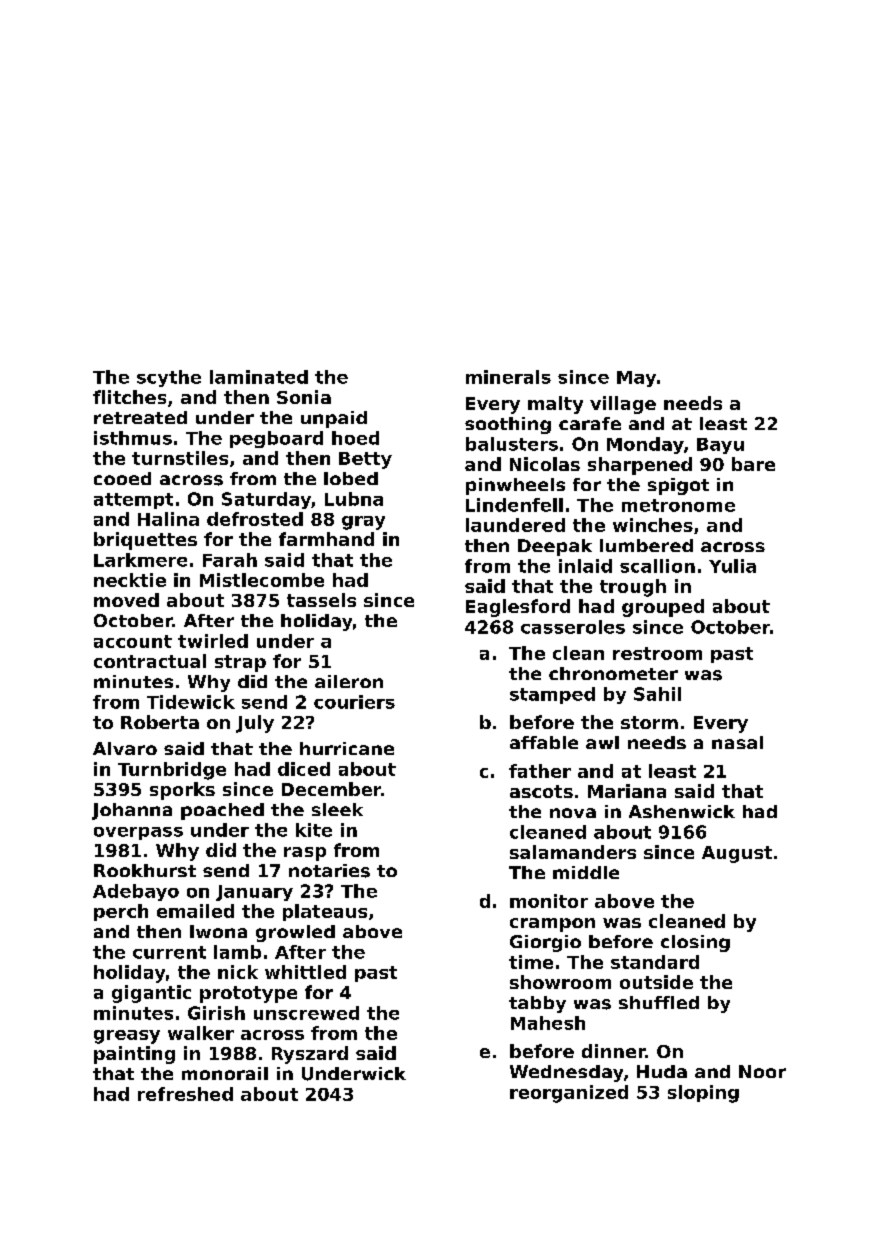 The image size is (880, 1248). What do you see at coordinates (569, 1094) in the image?
I see `reorganized` at bounding box center [569, 1094].
